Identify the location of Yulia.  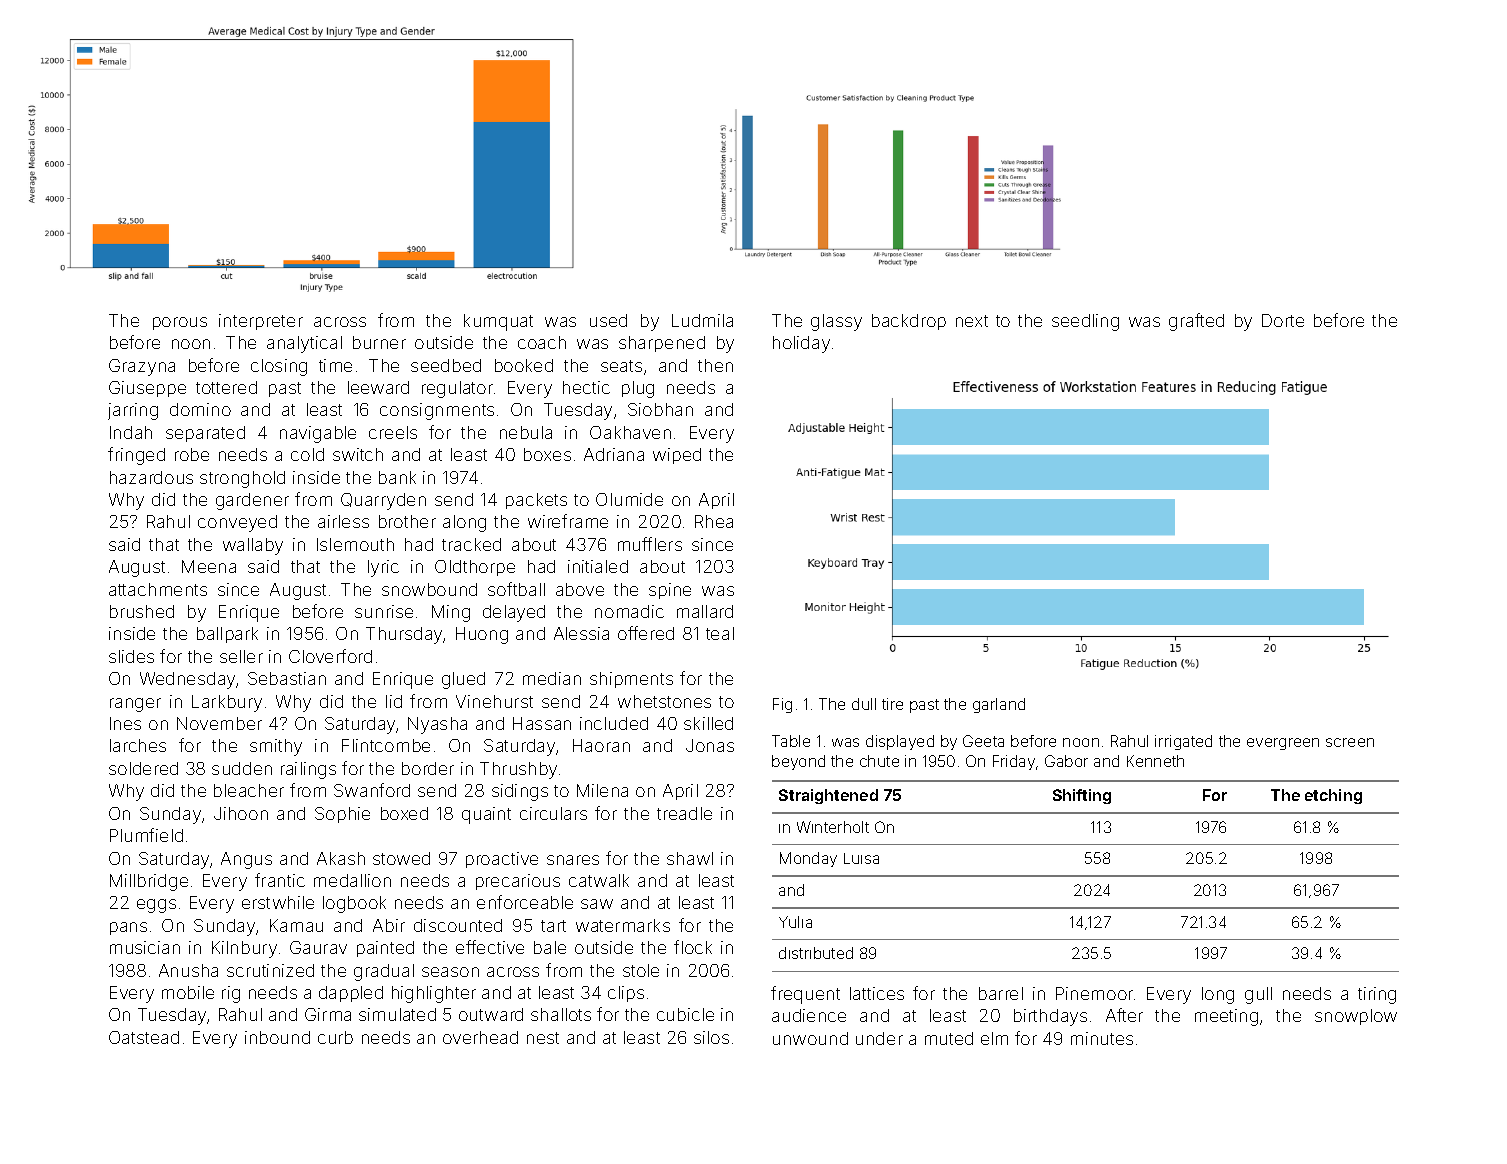
(795, 922).
